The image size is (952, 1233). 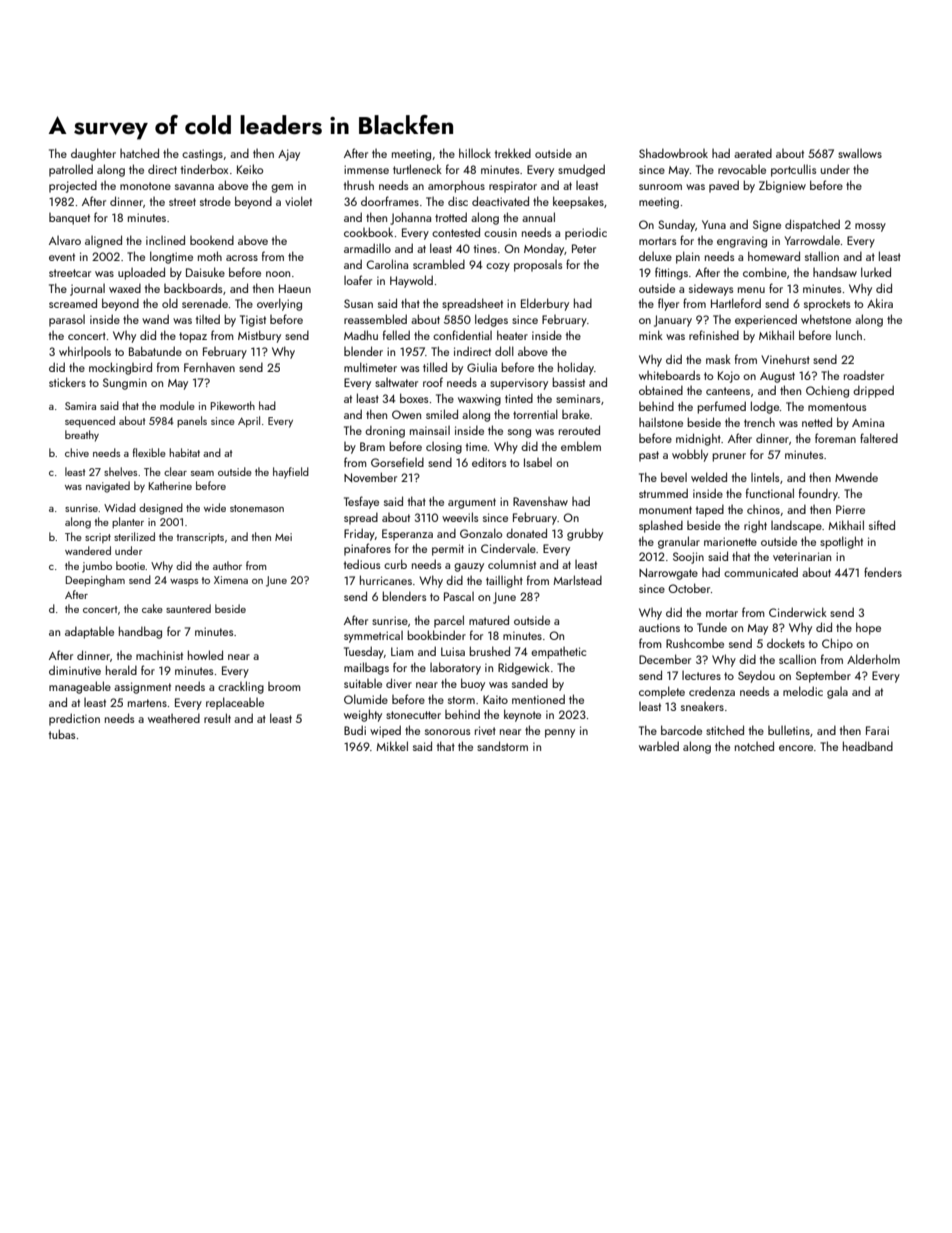 I want to click on parcel, so click(x=449, y=621).
